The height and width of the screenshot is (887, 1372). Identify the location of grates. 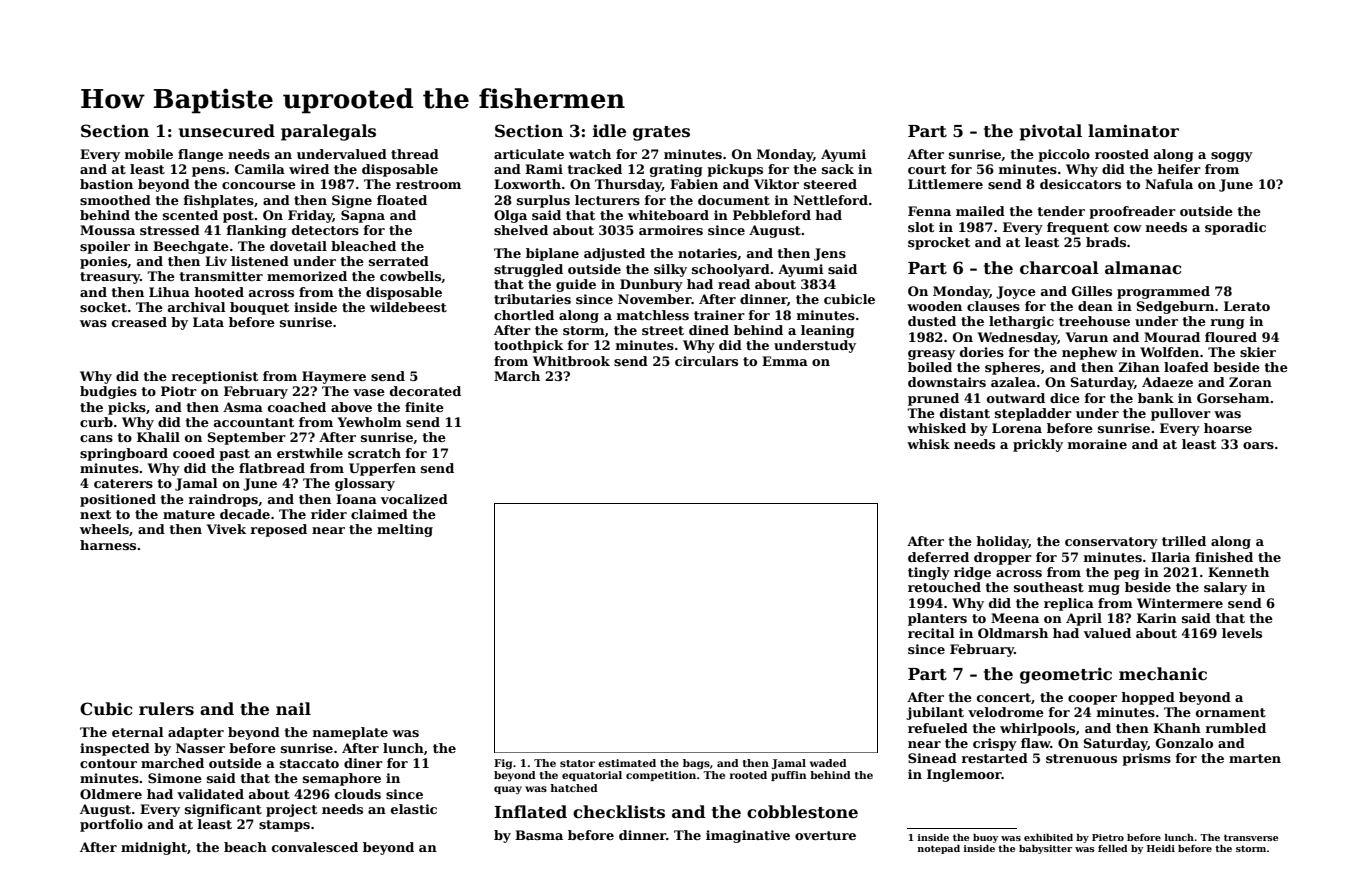
(661, 133).
